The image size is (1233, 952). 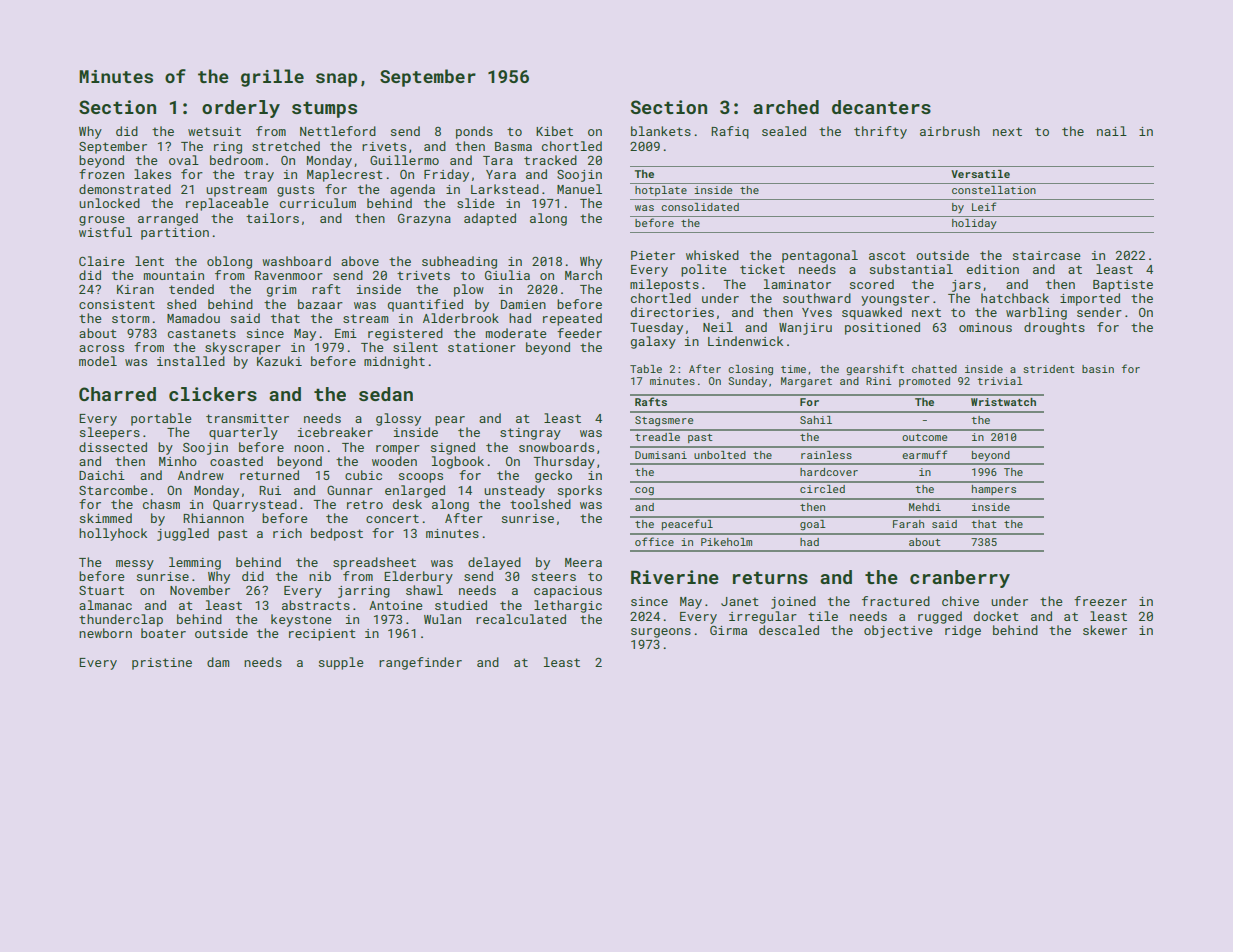 I want to click on droughts, so click(x=1054, y=328).
